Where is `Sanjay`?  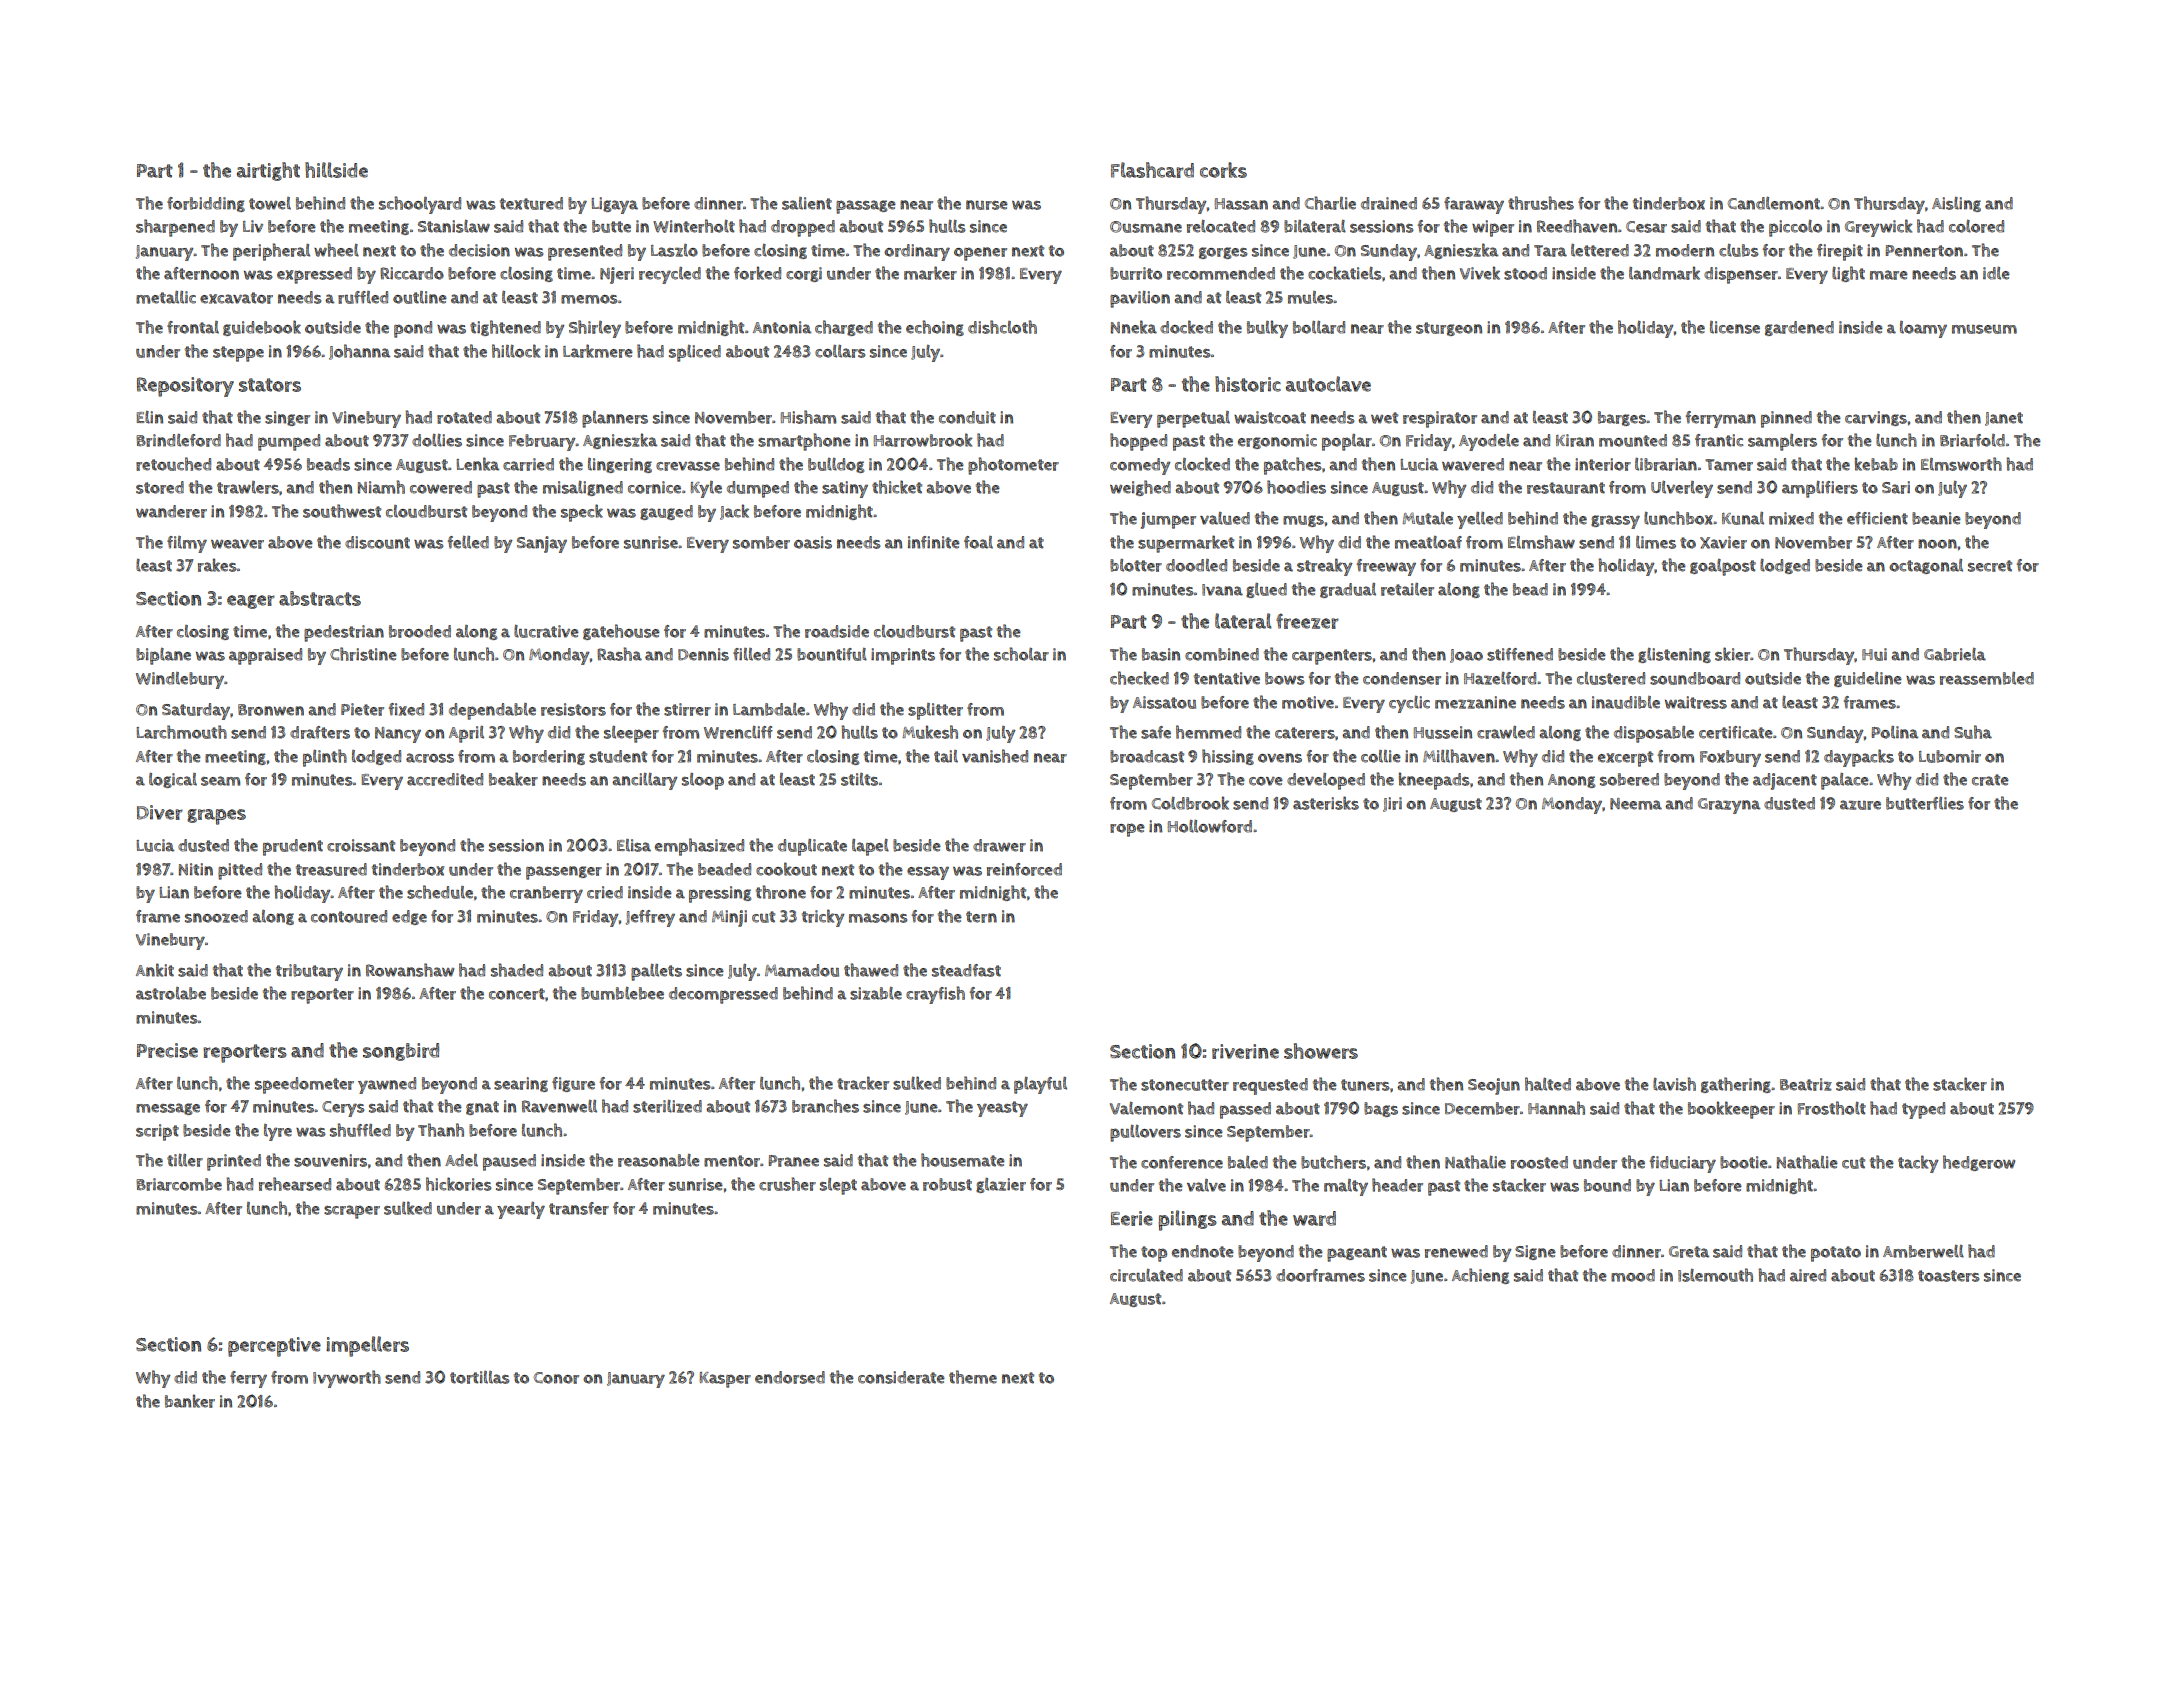 Sanjay is located at coordinates (542, 544).
